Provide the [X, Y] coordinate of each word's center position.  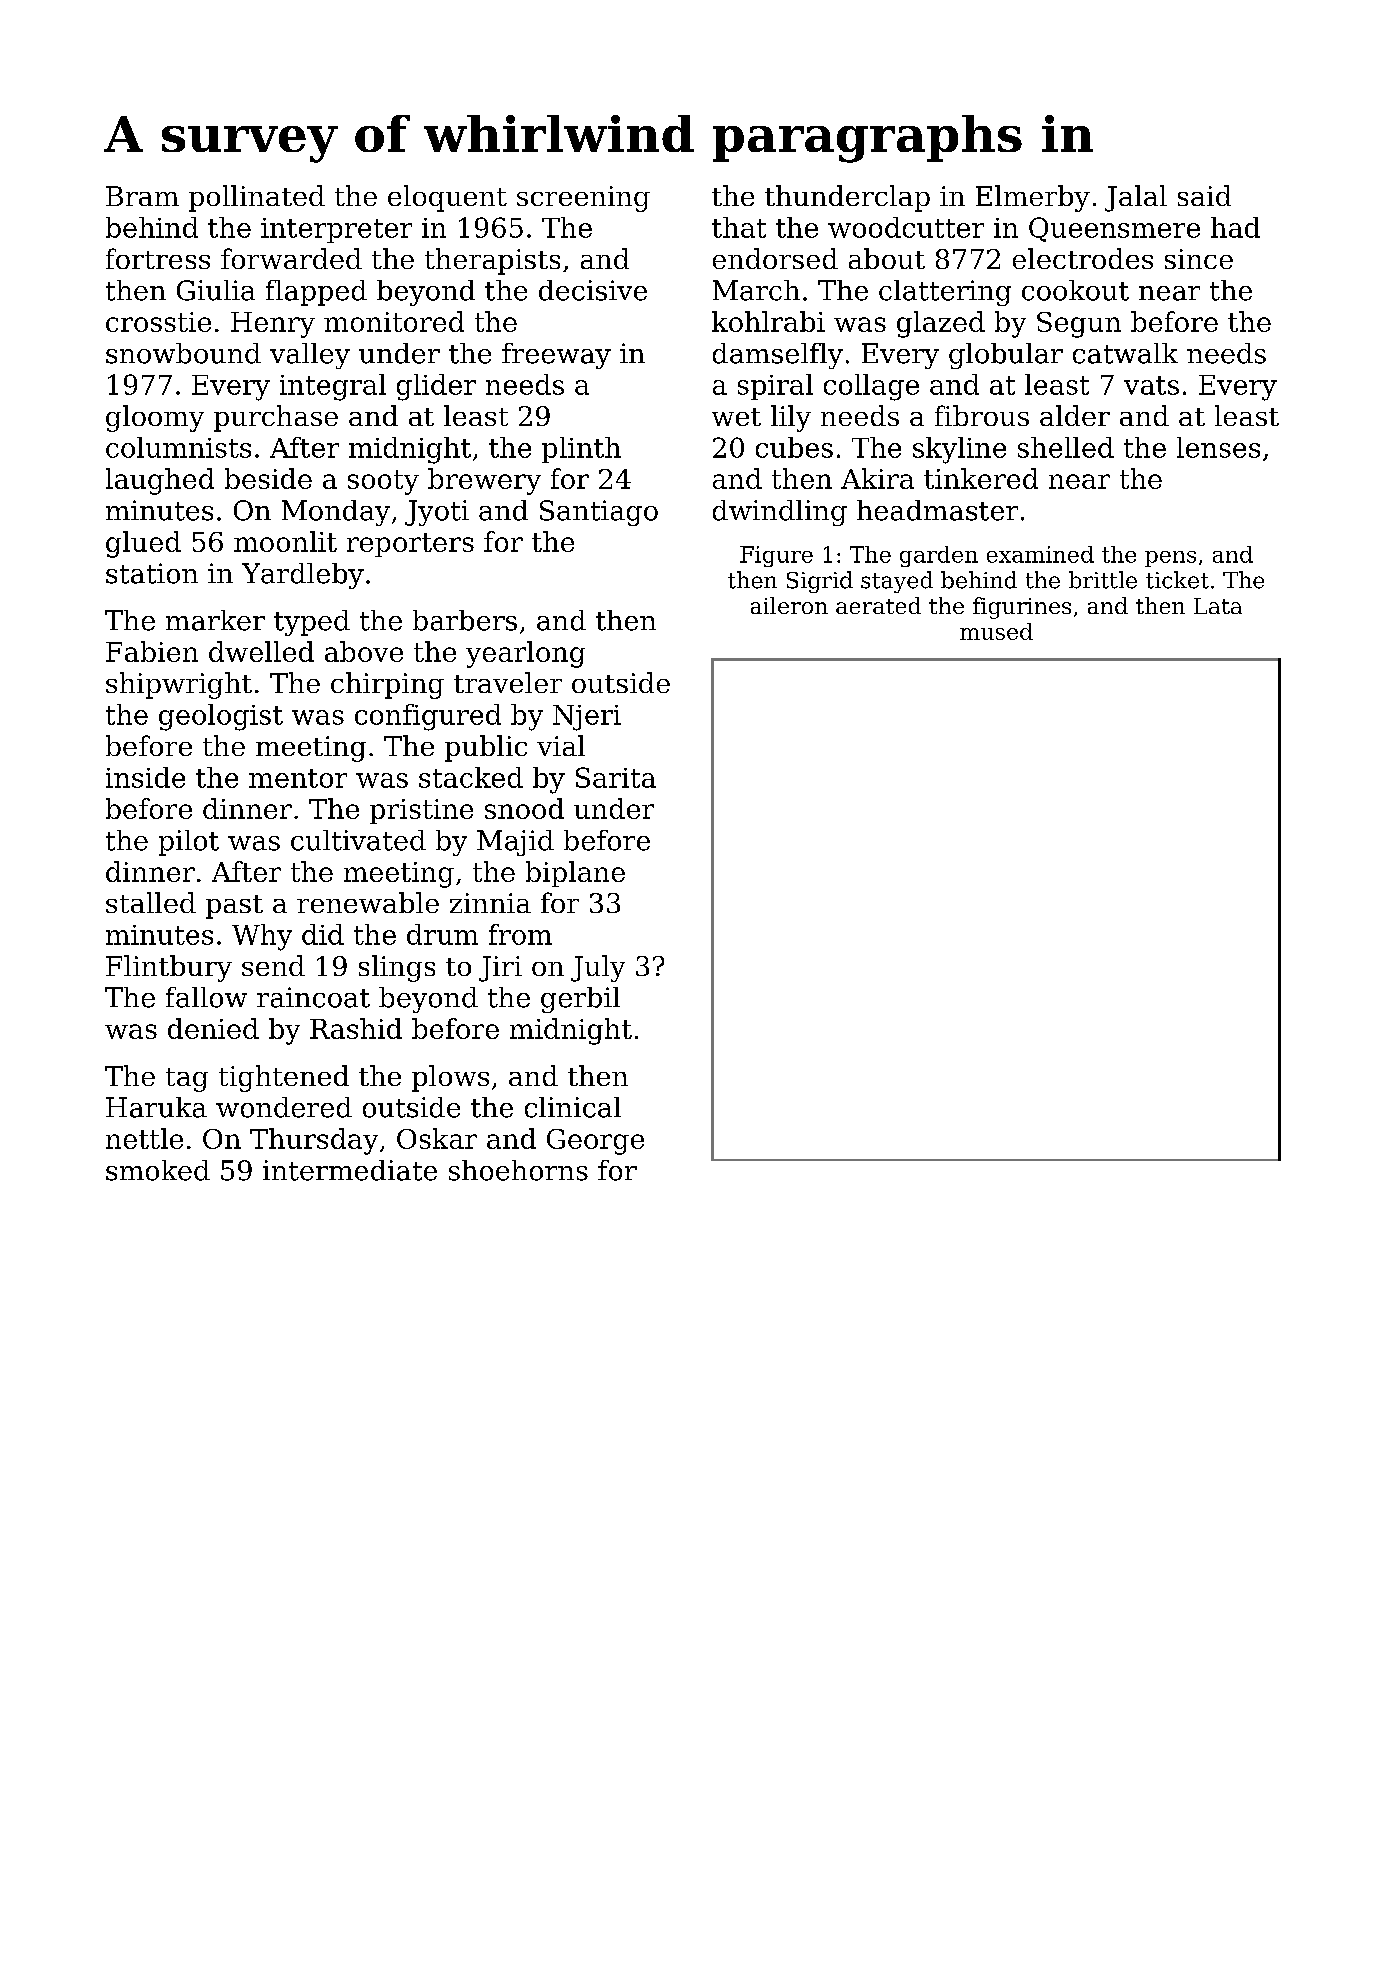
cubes [794, 447]
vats [1151, 385]
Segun [1079, 325]
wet [736, 417]
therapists [492, 261]
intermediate [350, 1170]
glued [143, 544]
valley [310, 356]
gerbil [580, 1000]
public [486, 748]
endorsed [775, 258]
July [598, 968]
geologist [221, 717]
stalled [151, 902]
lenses [1218, 447]
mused [996, 631]
